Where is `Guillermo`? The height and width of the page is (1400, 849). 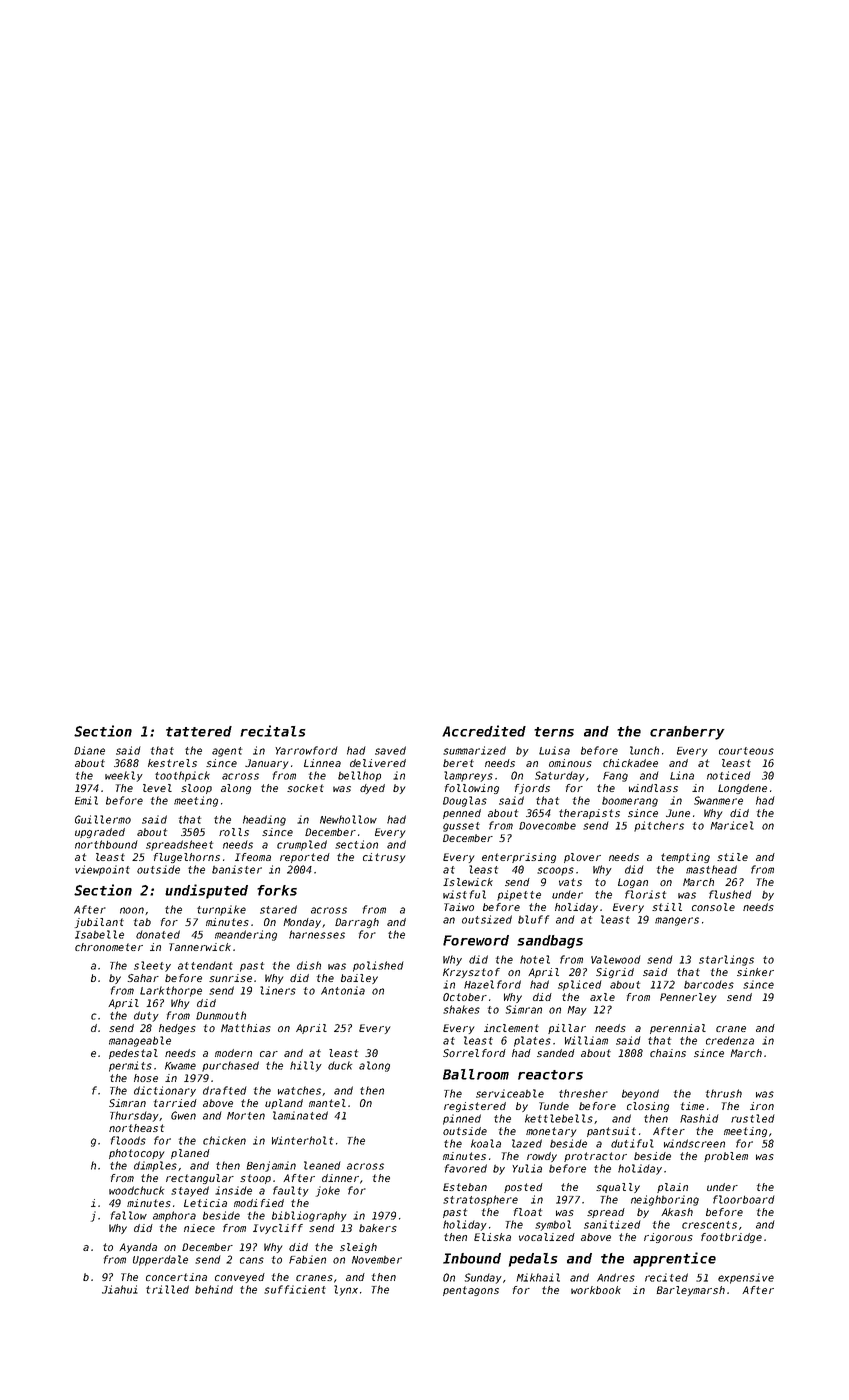
Guillermo is located at coordinates (103, 819).
